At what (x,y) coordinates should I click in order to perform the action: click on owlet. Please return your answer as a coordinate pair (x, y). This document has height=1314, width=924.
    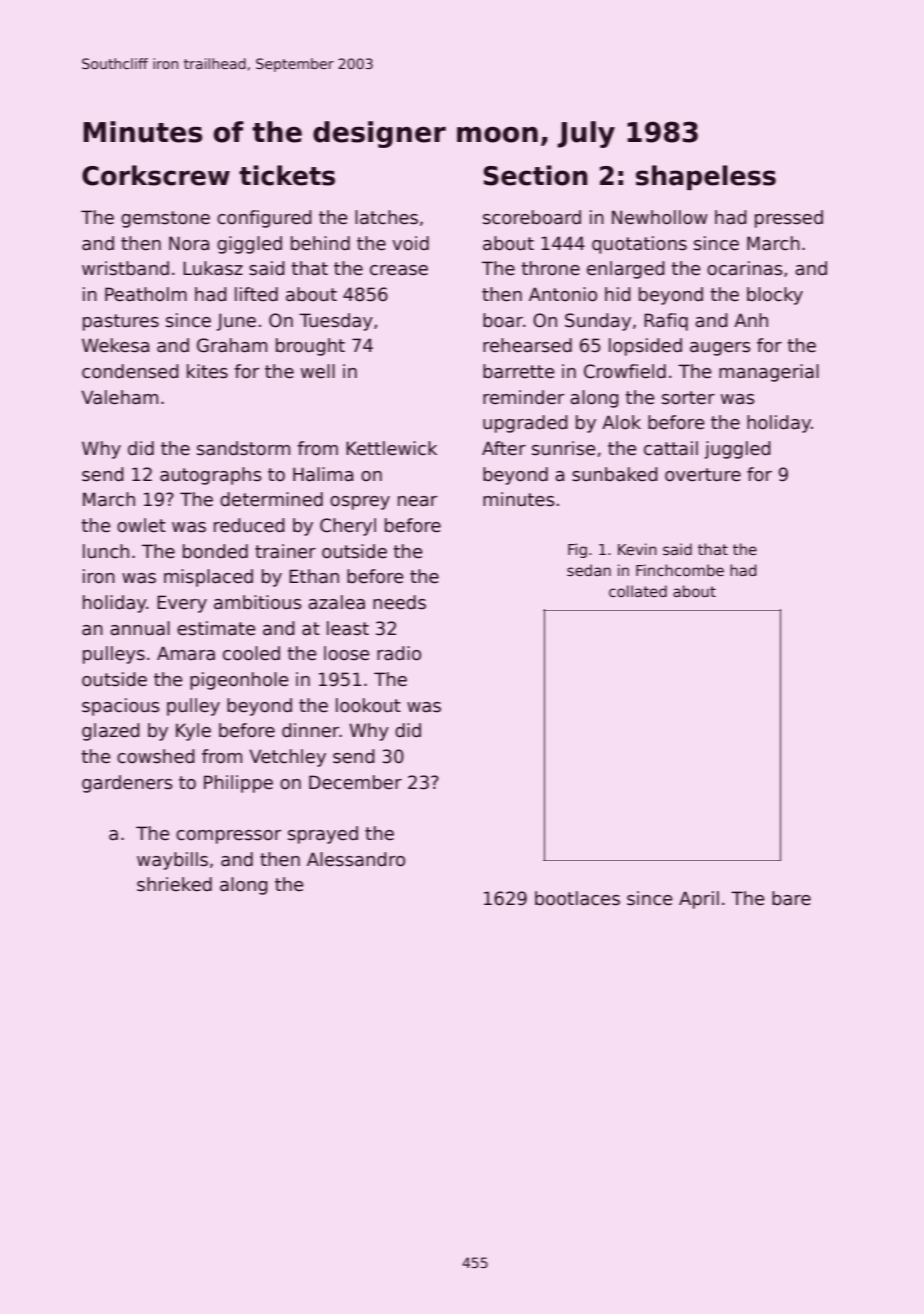
    Looking at the image, I should click on (141, 525).
